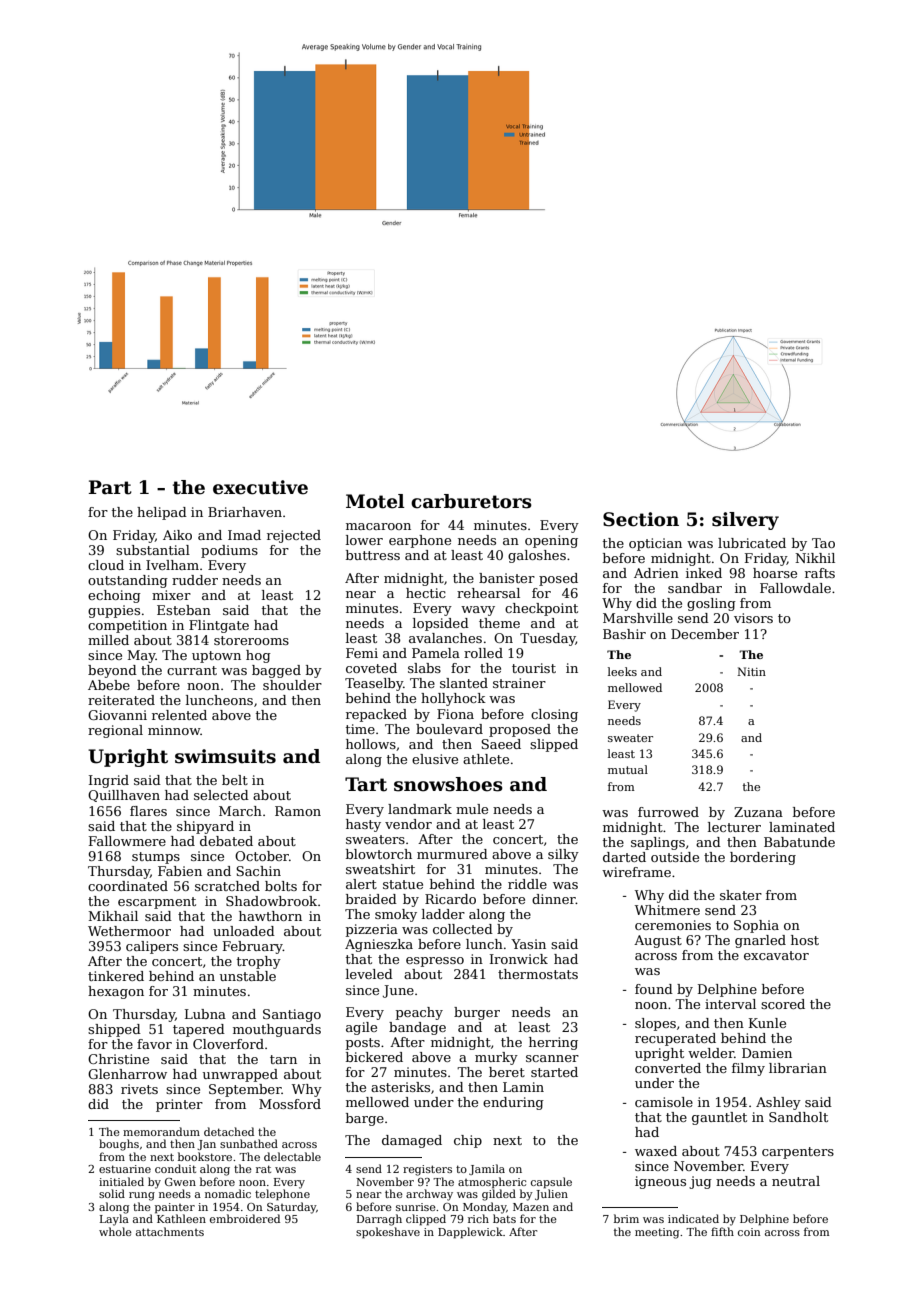  What do you see at coordinates (139, 1089) in the document?
I see `rivets` at bounding box center [139, 1089].
